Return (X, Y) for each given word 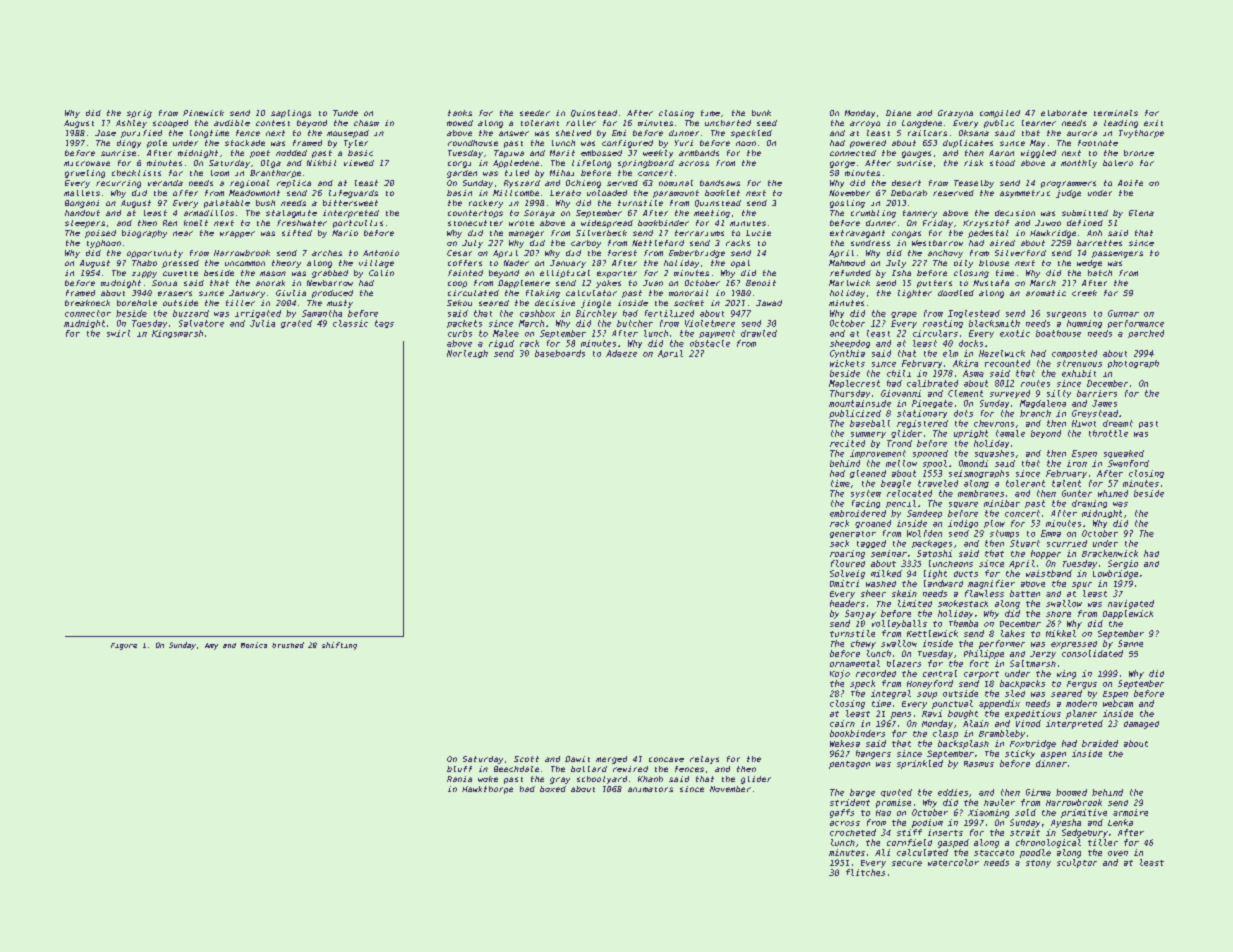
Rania (459, 779)
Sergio (1123, 564)
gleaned (868, 474)
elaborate (1064, 113)
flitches (865, 872)
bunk (761, 113)
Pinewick (203, 113)
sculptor (1077, 863)
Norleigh (467, 354)
